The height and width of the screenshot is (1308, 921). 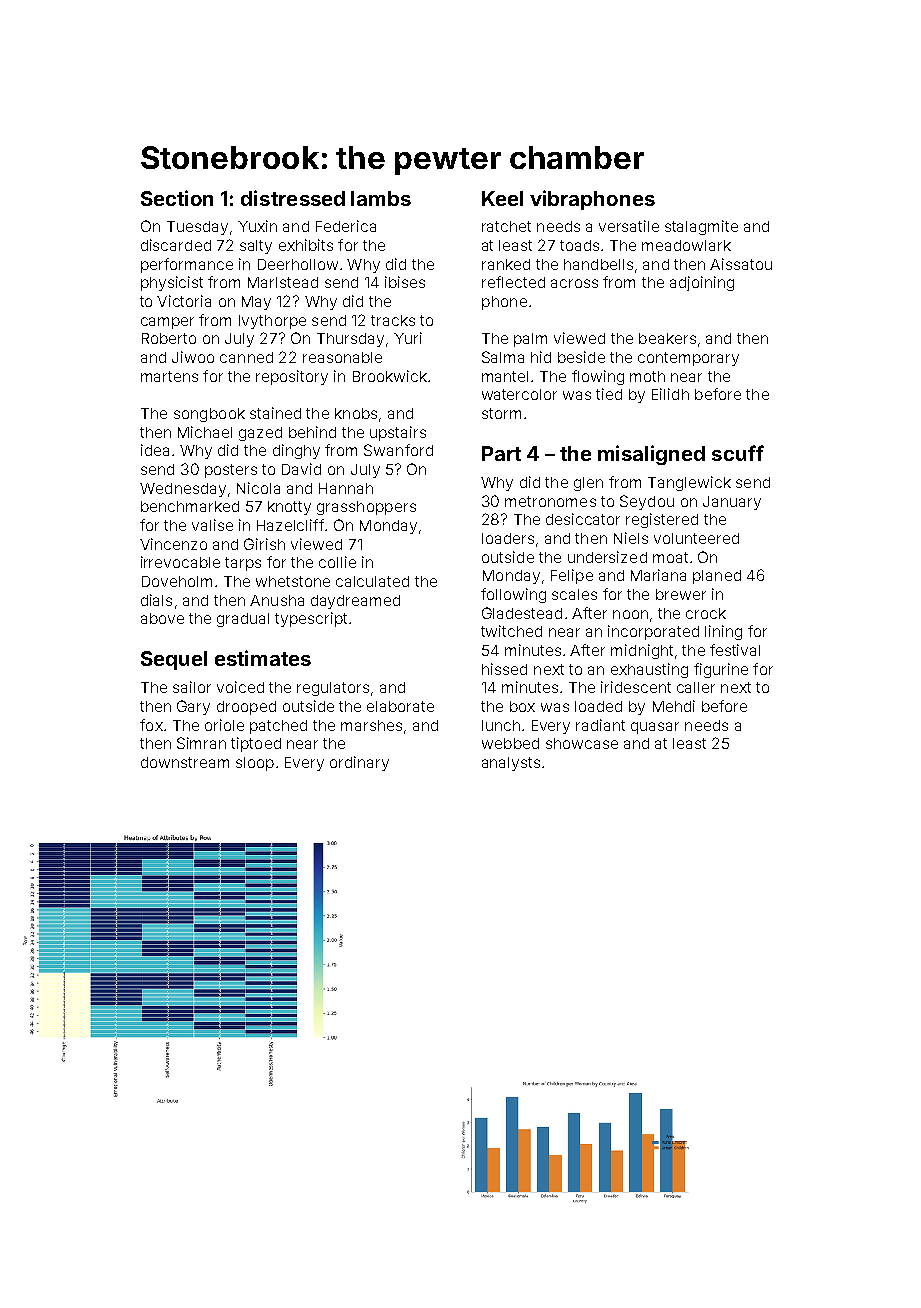 What do you see at coordinates (501, 453) in the screenshot?
I see `Part` at bounding box center [501, 453].
